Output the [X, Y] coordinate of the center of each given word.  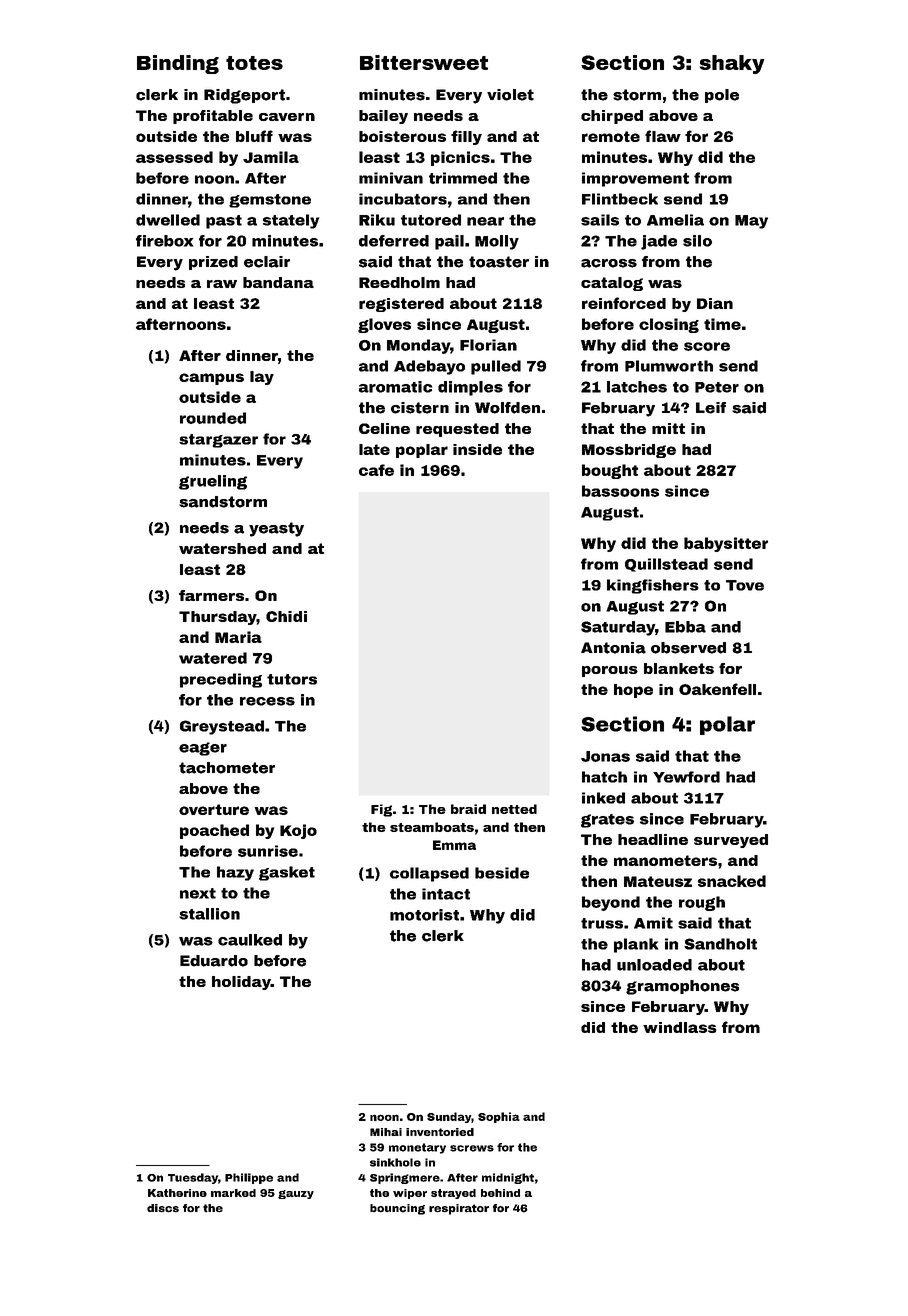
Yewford [686, 777]
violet [510, 95]
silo [697, 241]
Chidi [286, 616]
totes [254, 63]
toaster [499, 262]
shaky [732, 64]
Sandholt [720, 944]
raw [222, 284]
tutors [292, 679]
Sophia [499, 1117]
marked [233, 1193]
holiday [241, 983]
